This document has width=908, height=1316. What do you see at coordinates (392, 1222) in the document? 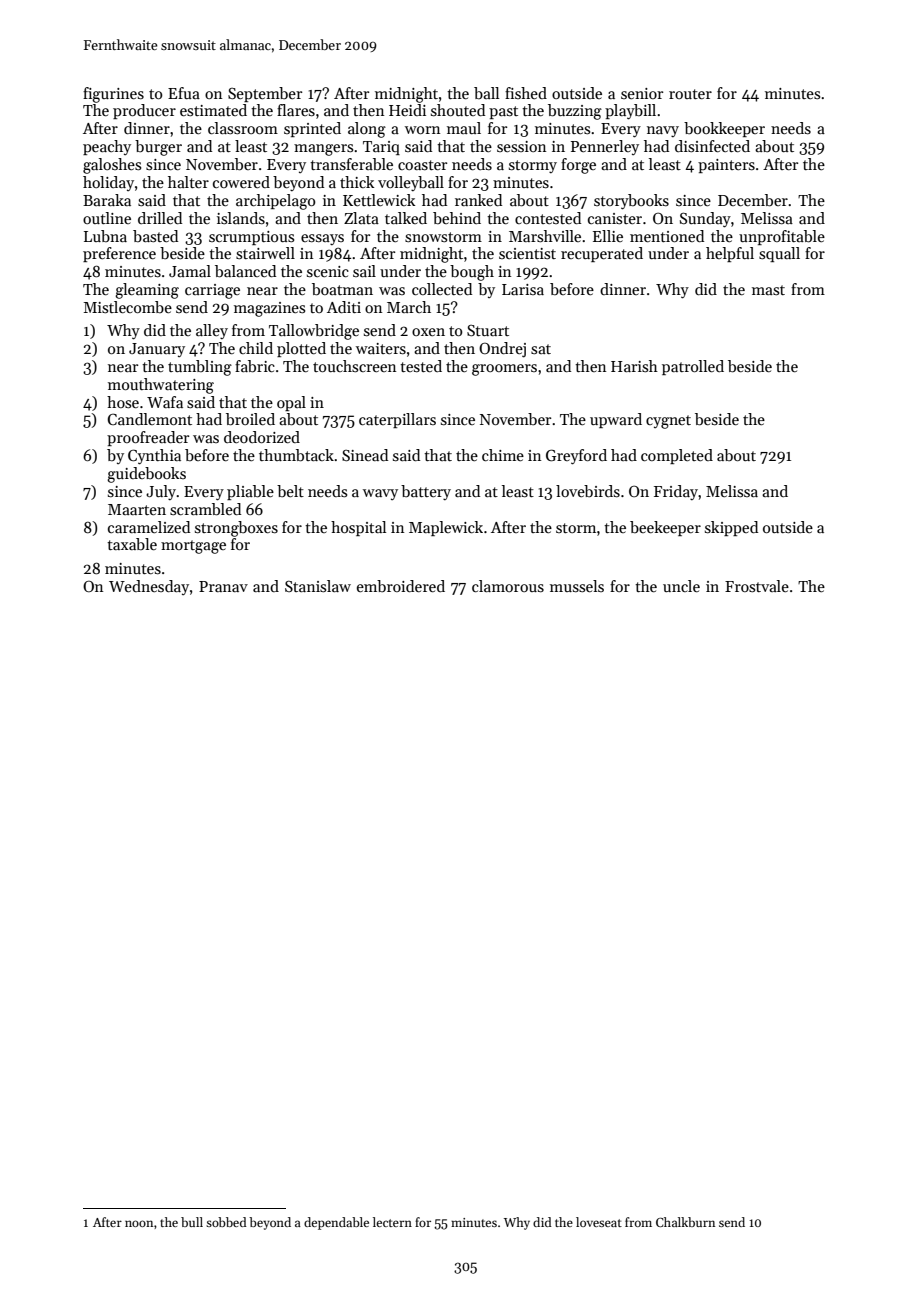
I see `lectern` at bounding box center [392, 1222].
